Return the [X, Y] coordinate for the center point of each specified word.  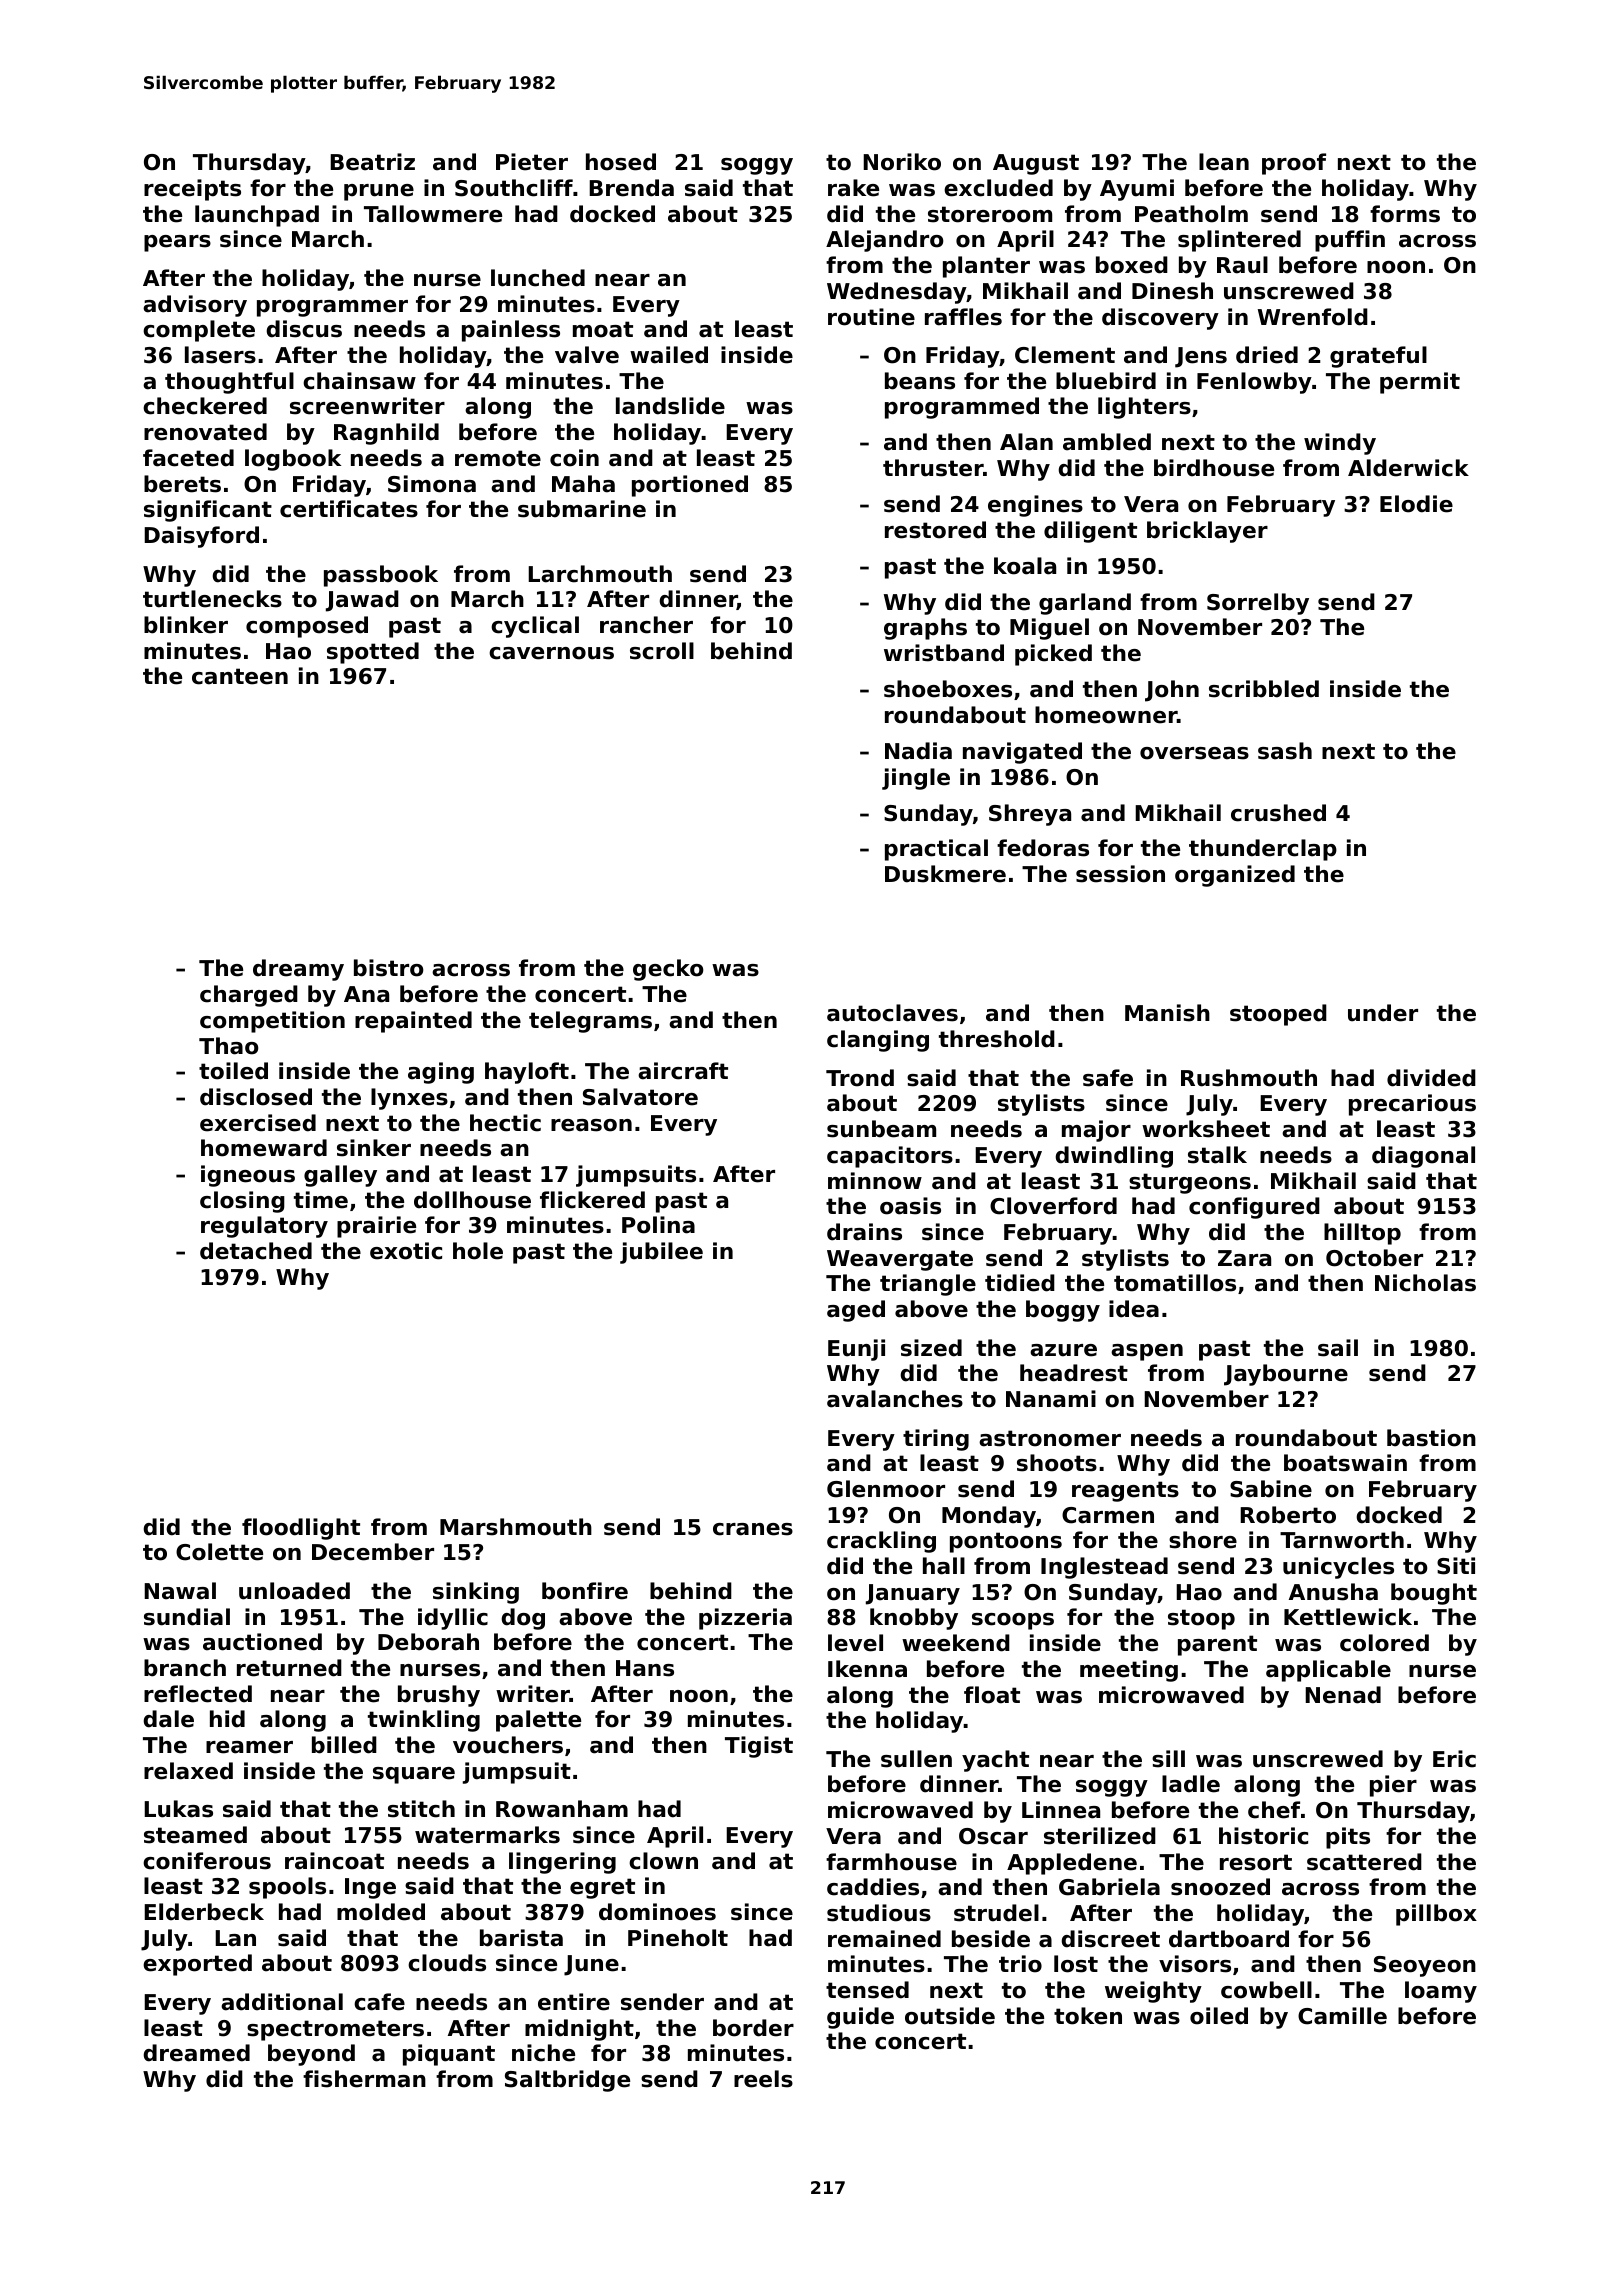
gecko [668, 970]
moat [603, 329]
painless [511, 331]
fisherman [364, 2079]
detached [256, 1251]
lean [1224, 162]
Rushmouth [1249, 1078]
